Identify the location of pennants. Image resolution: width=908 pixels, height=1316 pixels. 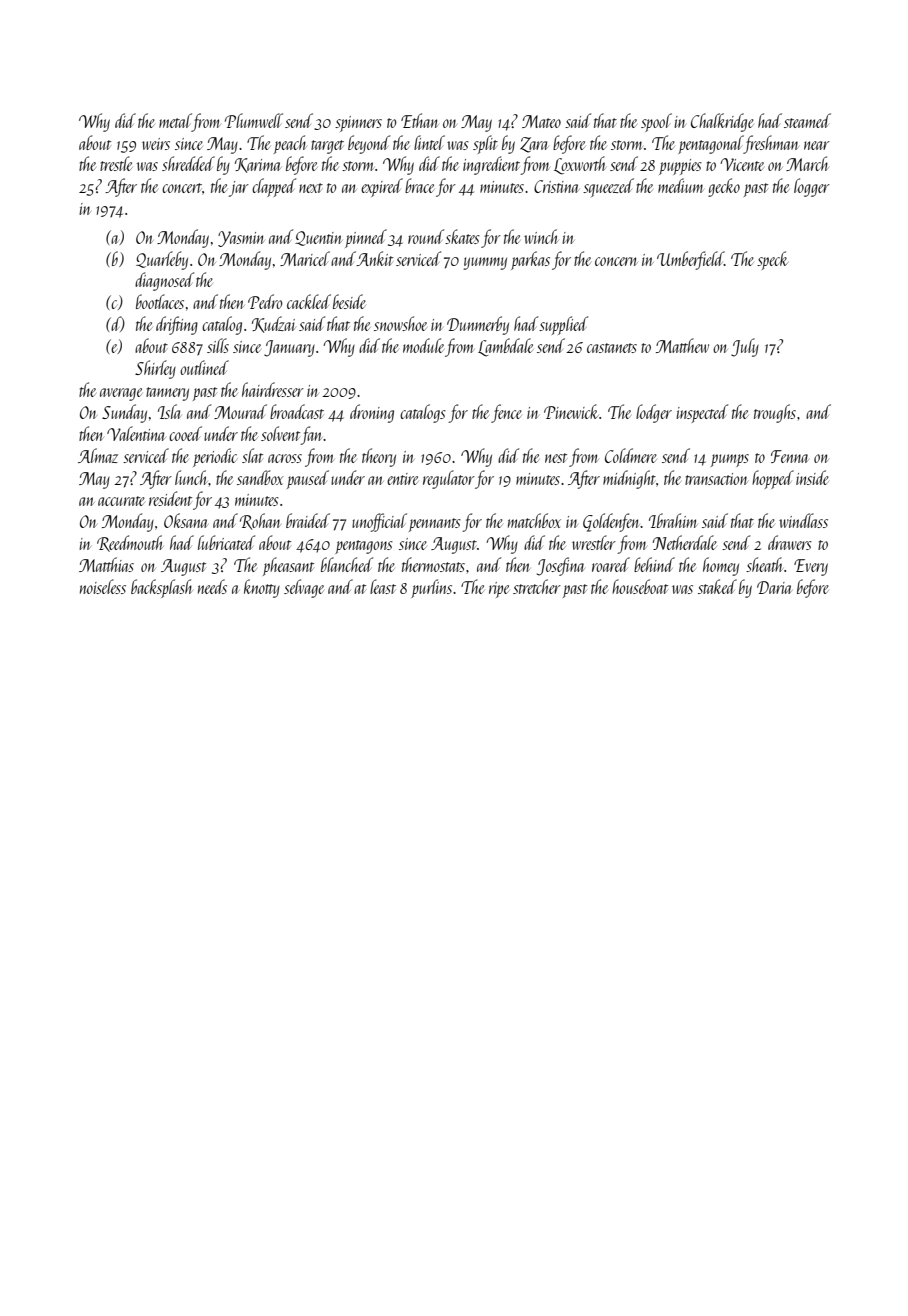
(435, 525).
